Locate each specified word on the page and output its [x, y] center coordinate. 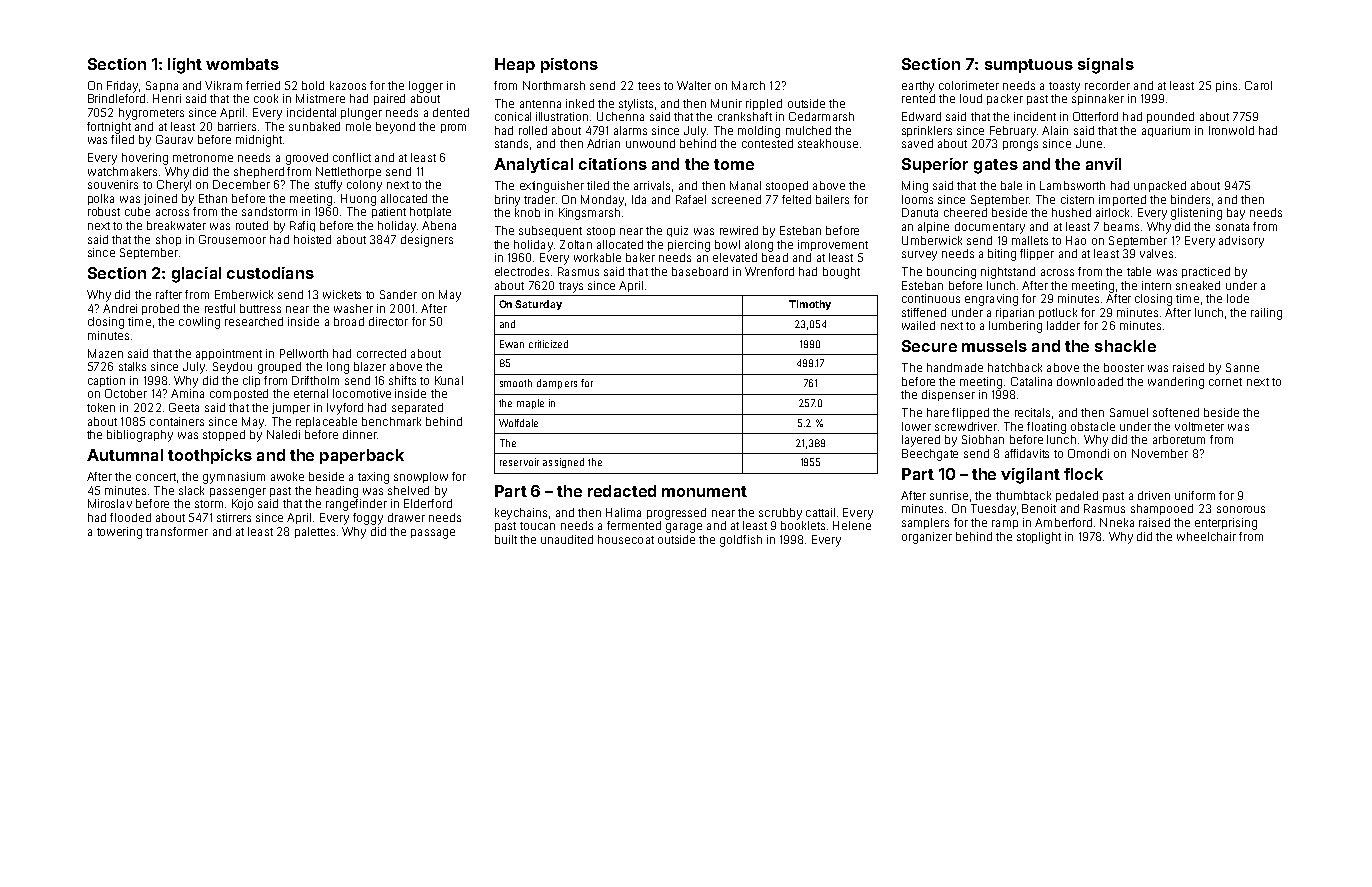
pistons [569, 65]
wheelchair [1206, 536]
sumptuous [1029, 66]
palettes [315, 532]
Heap [515, 65]
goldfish [741, 541]
